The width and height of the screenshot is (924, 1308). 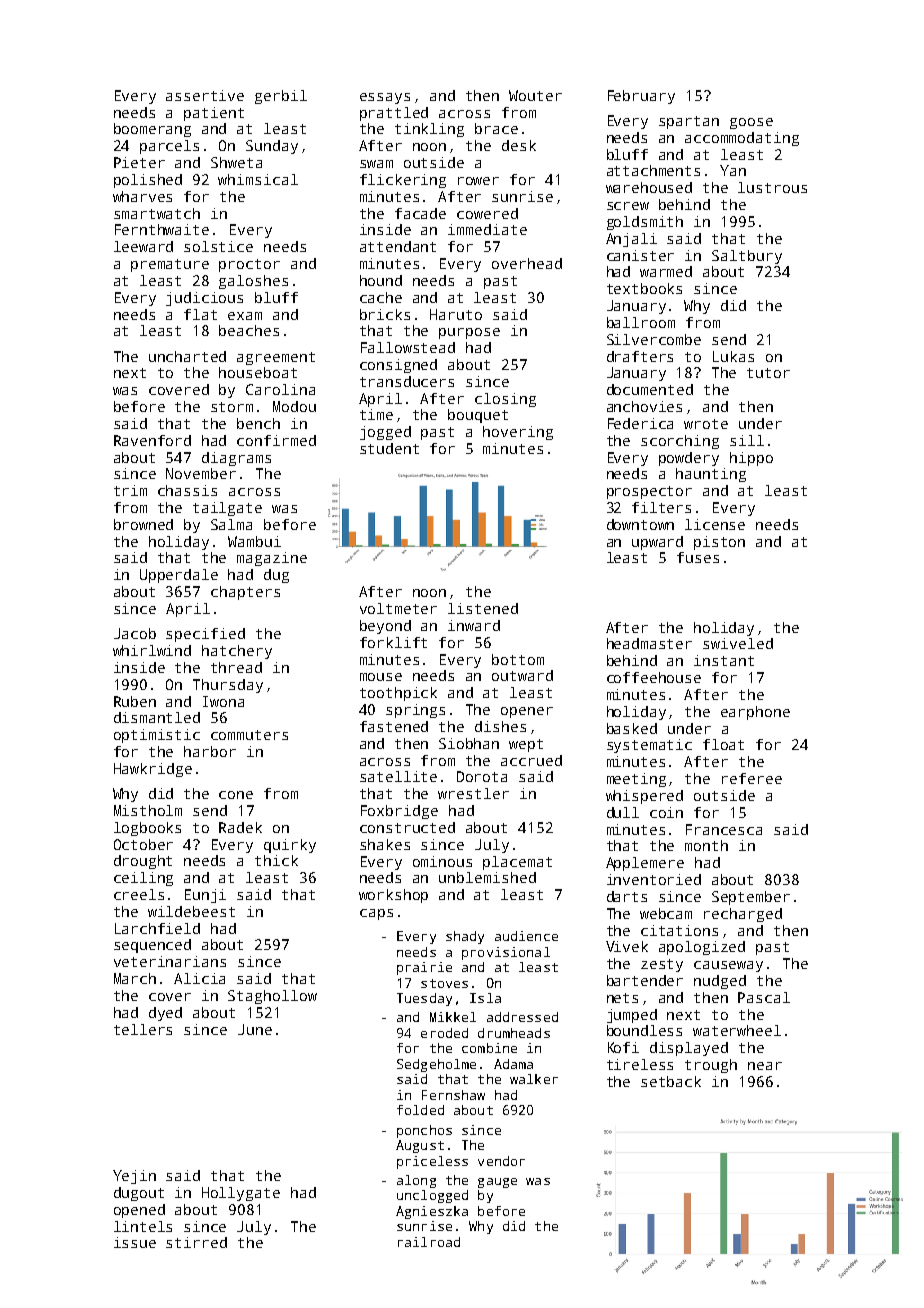 What do you see at coordinates (640, 423) in the screenshot?
I see `Federica` at bounding box center [640, 423].
